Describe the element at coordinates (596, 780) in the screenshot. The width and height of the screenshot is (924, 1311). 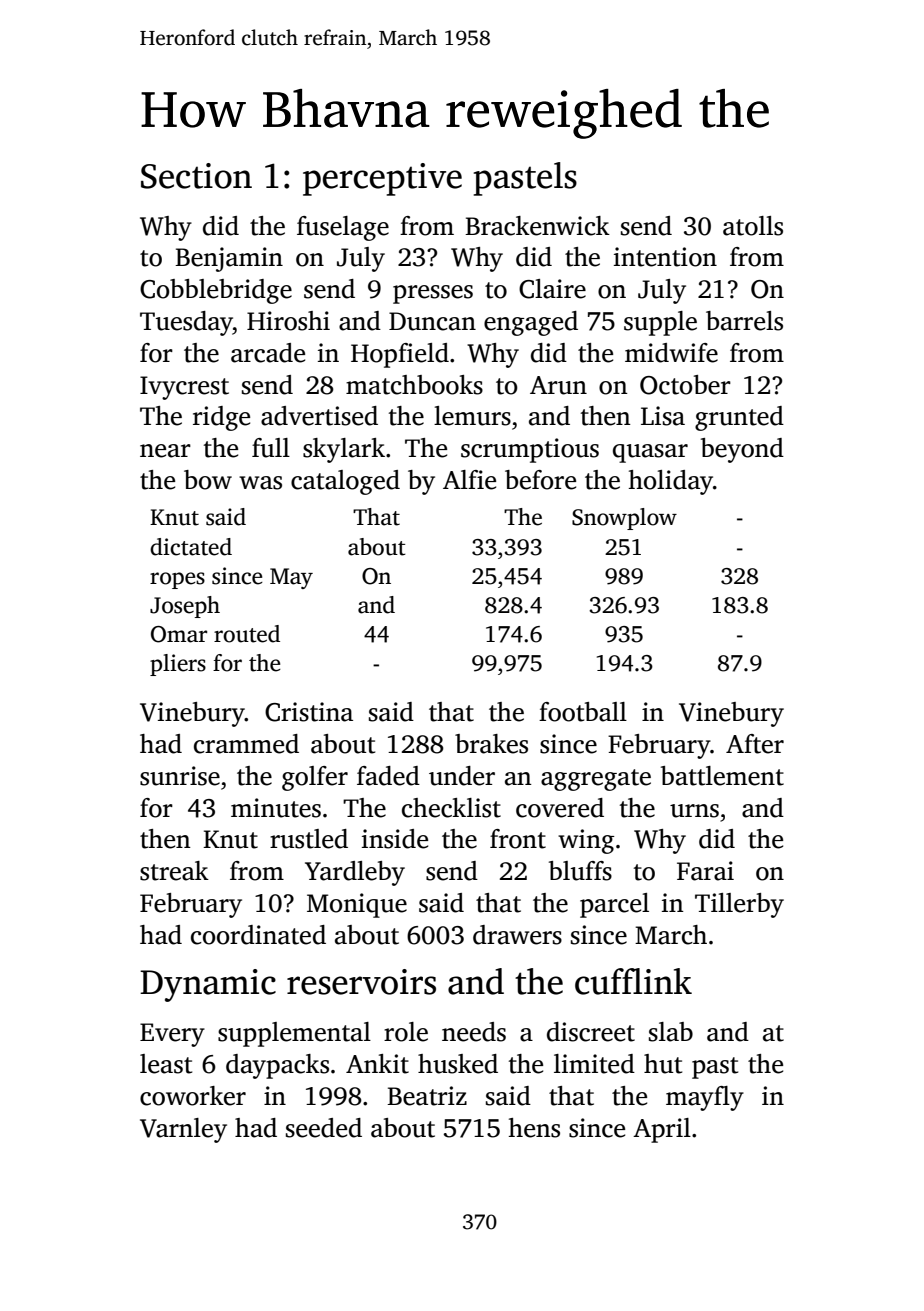
I see `aggregate` at that location.
